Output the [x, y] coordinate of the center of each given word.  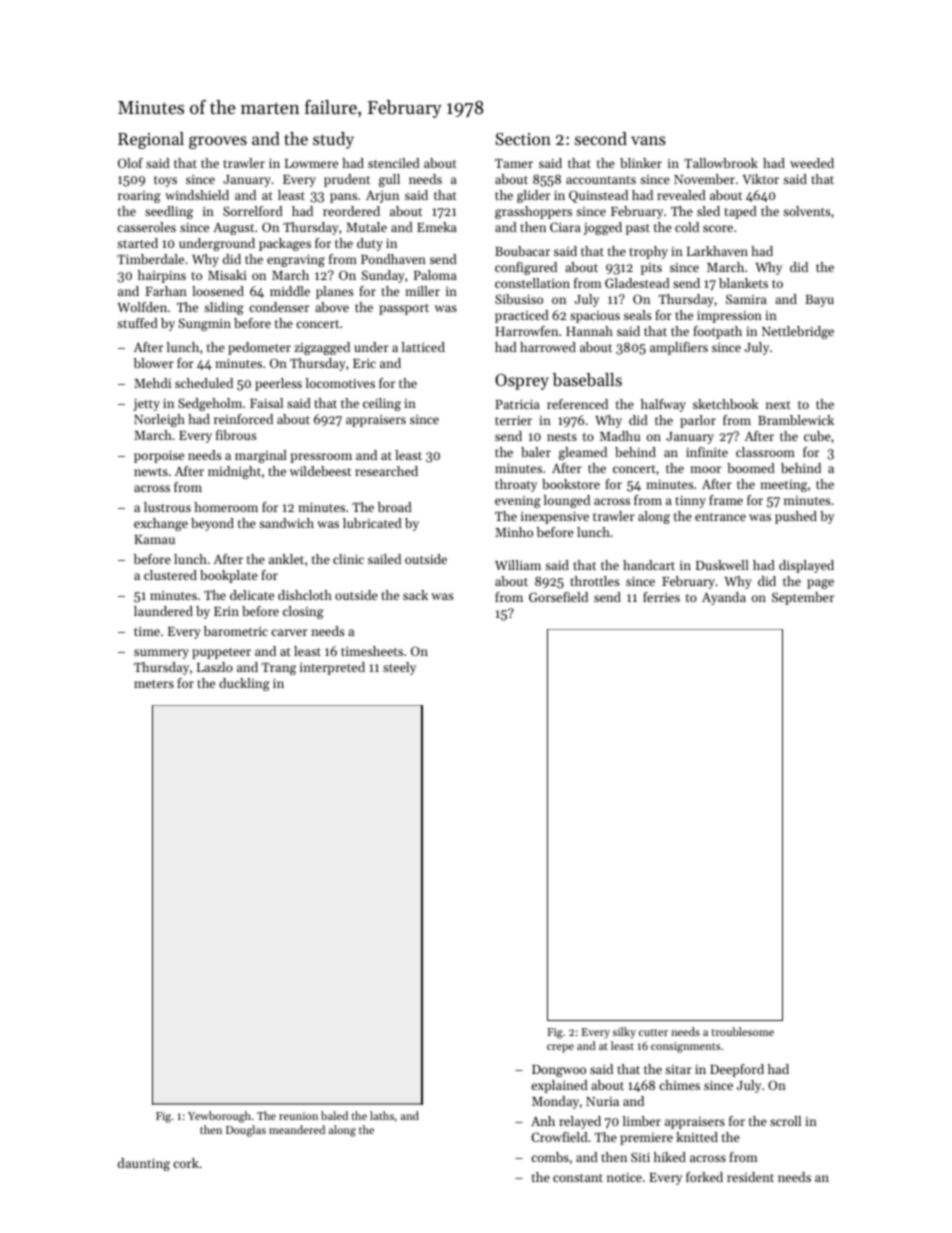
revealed [681, 195]
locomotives [340, 383]
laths [382, 1115]
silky [624, 1033]
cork [186, 1163]
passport [404, 309]
